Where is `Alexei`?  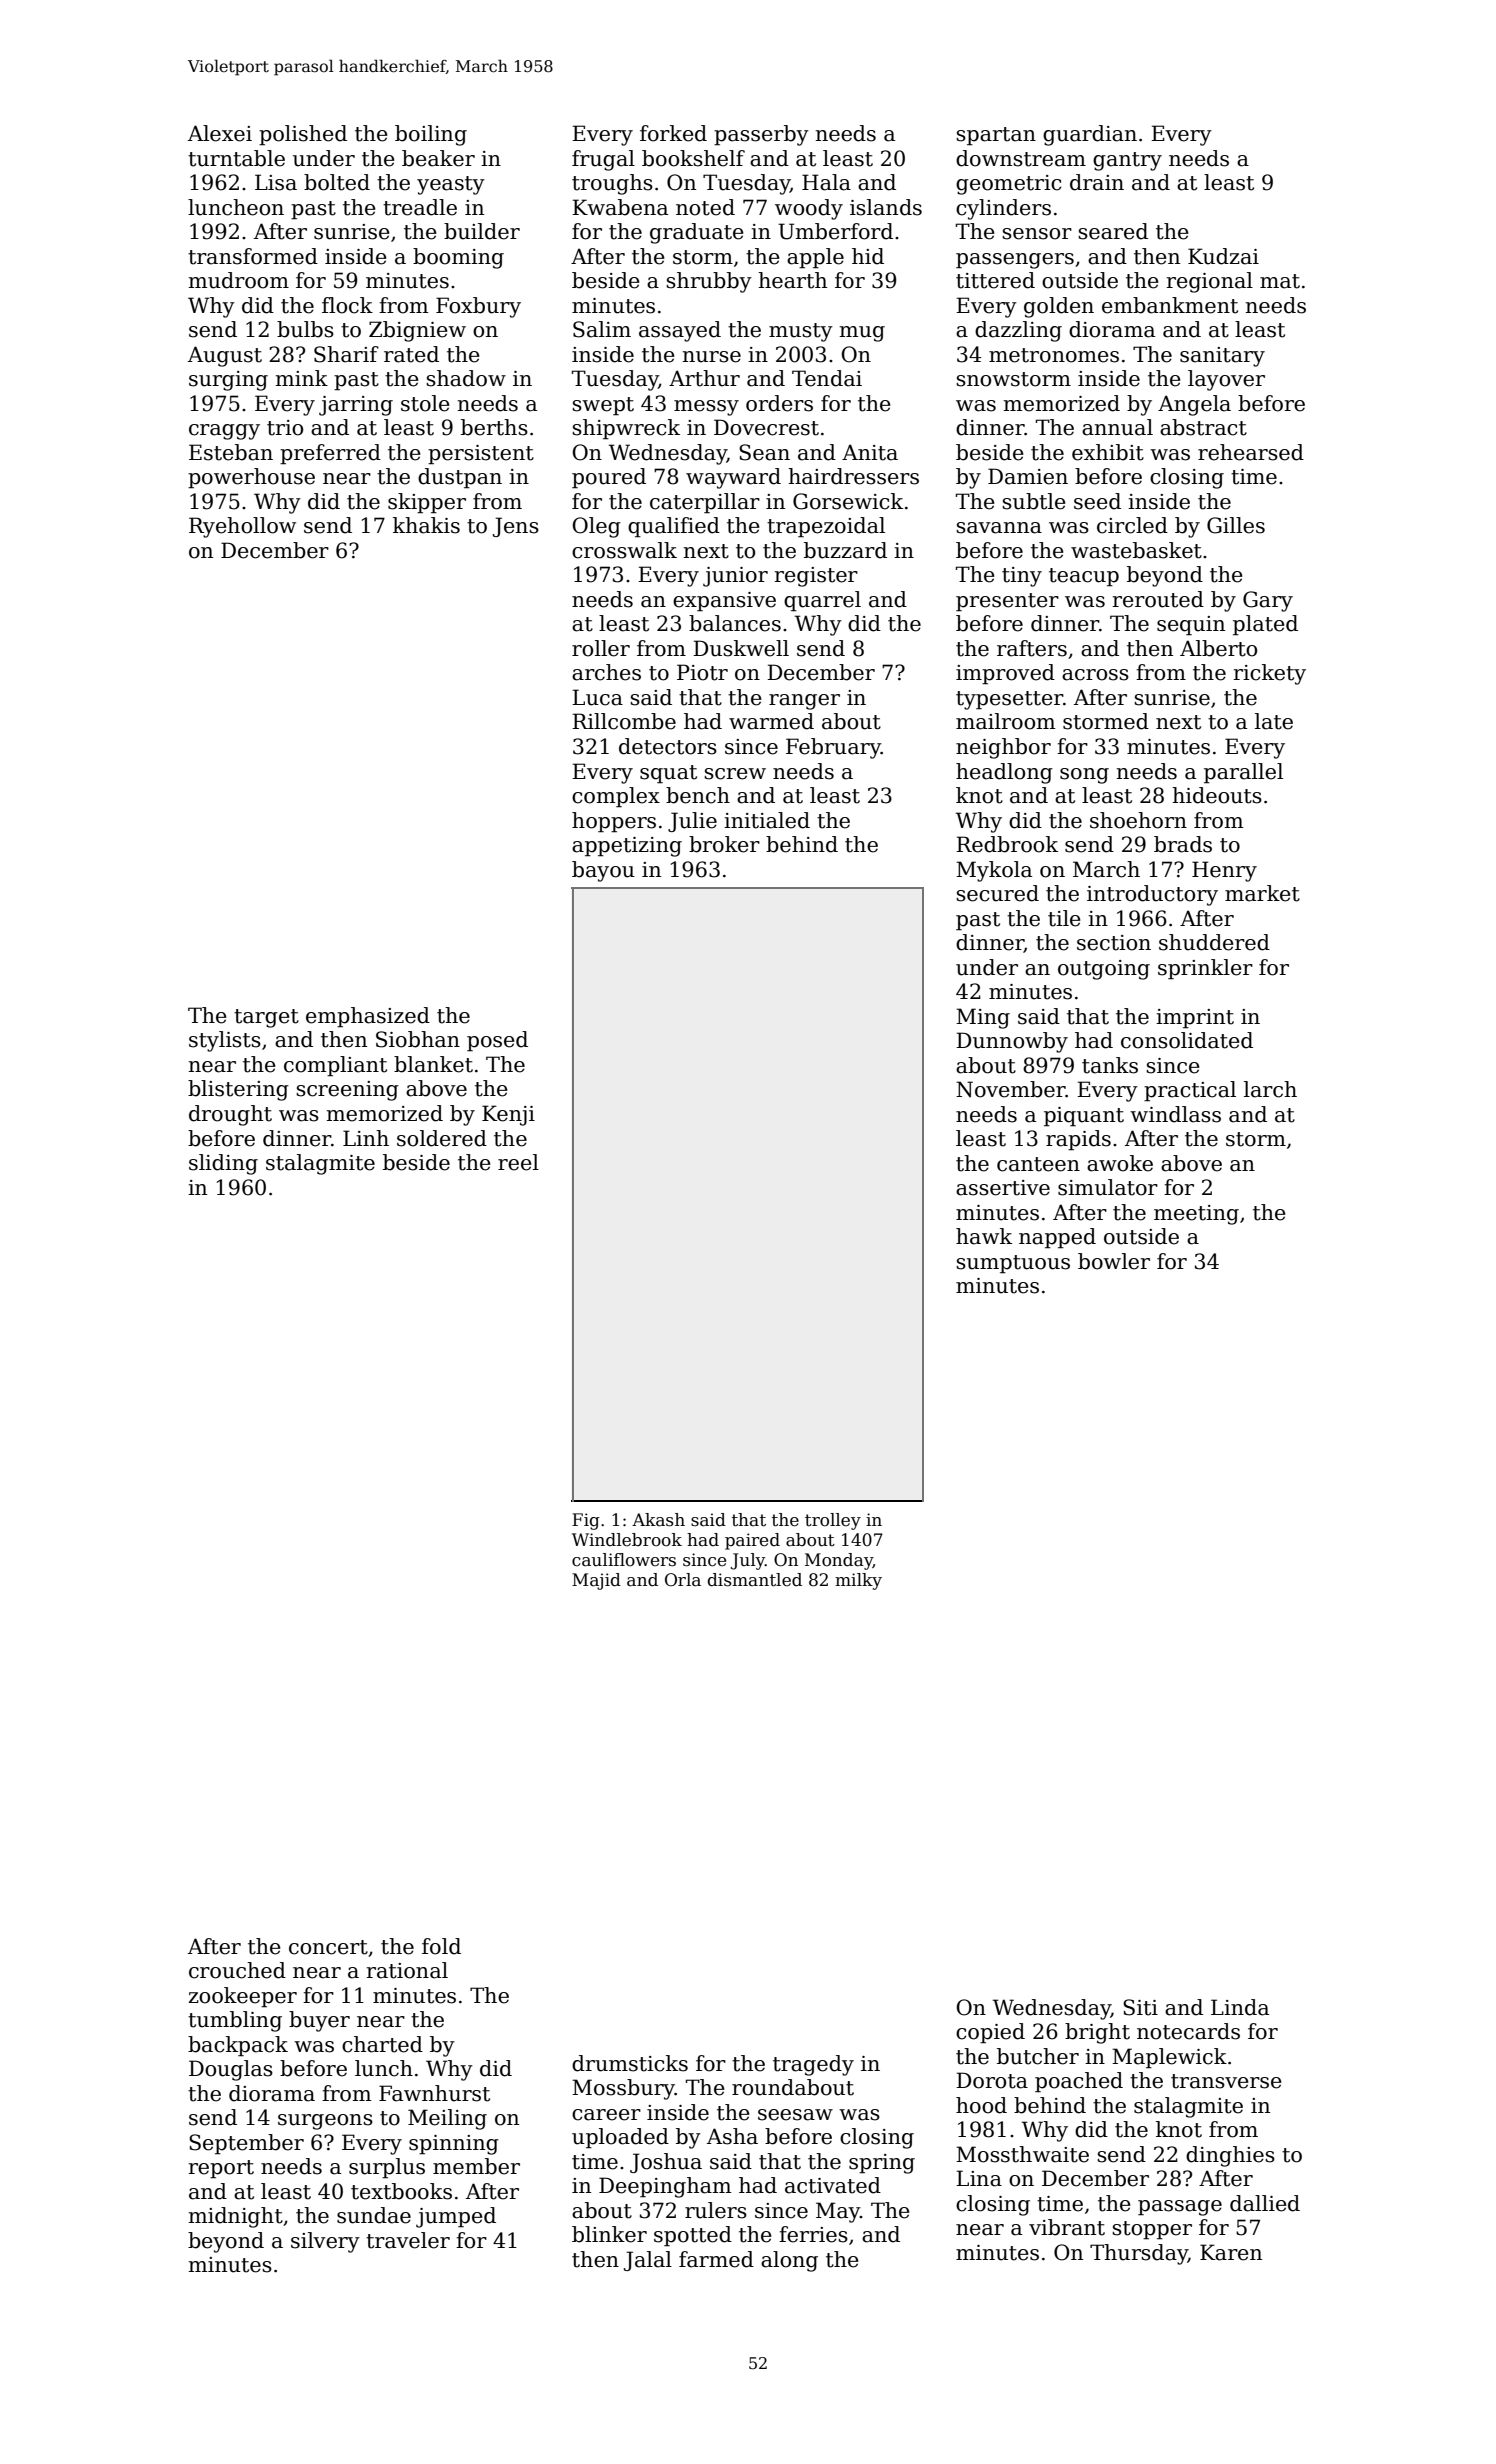 Alexei is located at coordinates (220, 133).
